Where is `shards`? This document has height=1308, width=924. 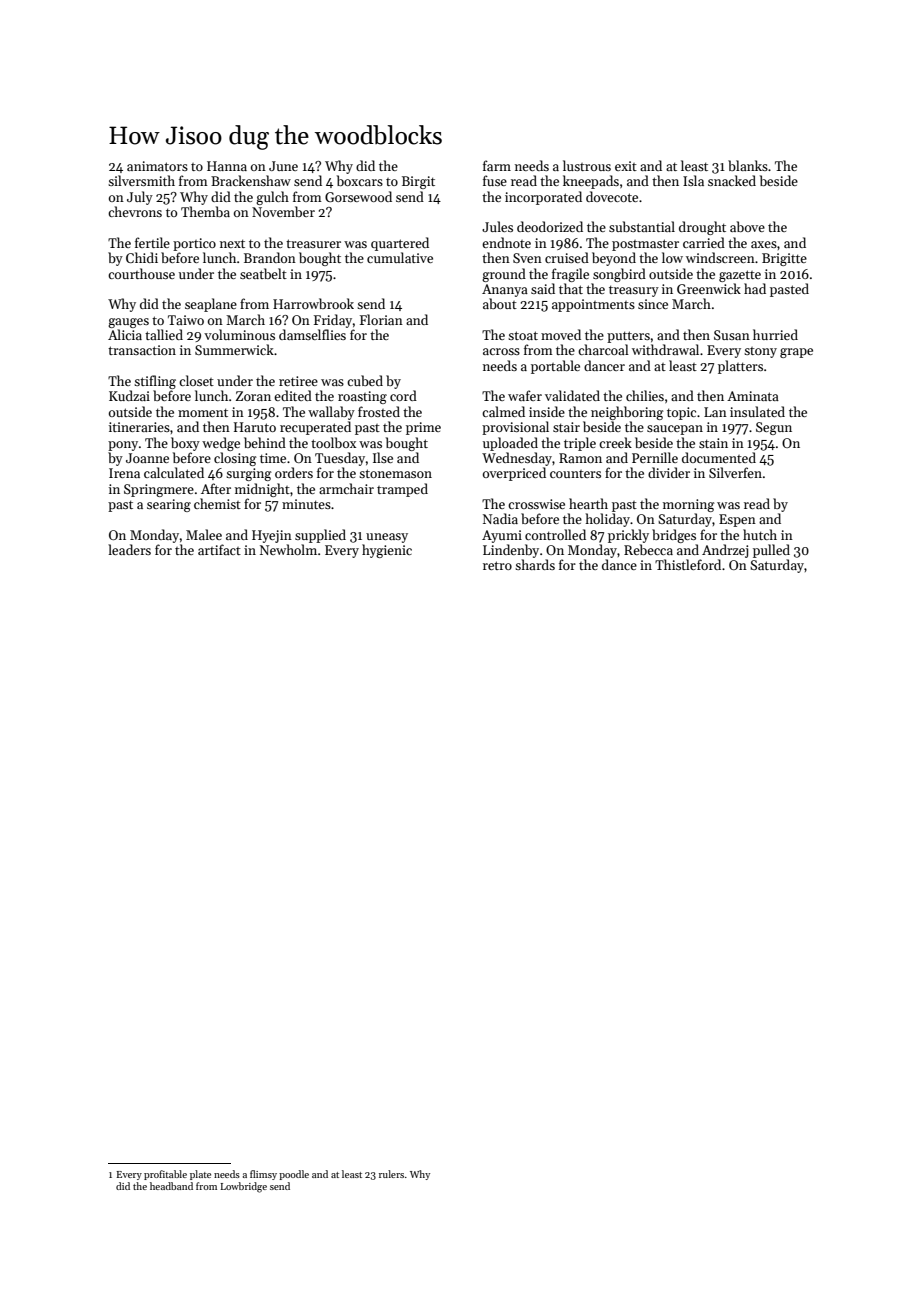 shards is located at coordinates (535, 564).
